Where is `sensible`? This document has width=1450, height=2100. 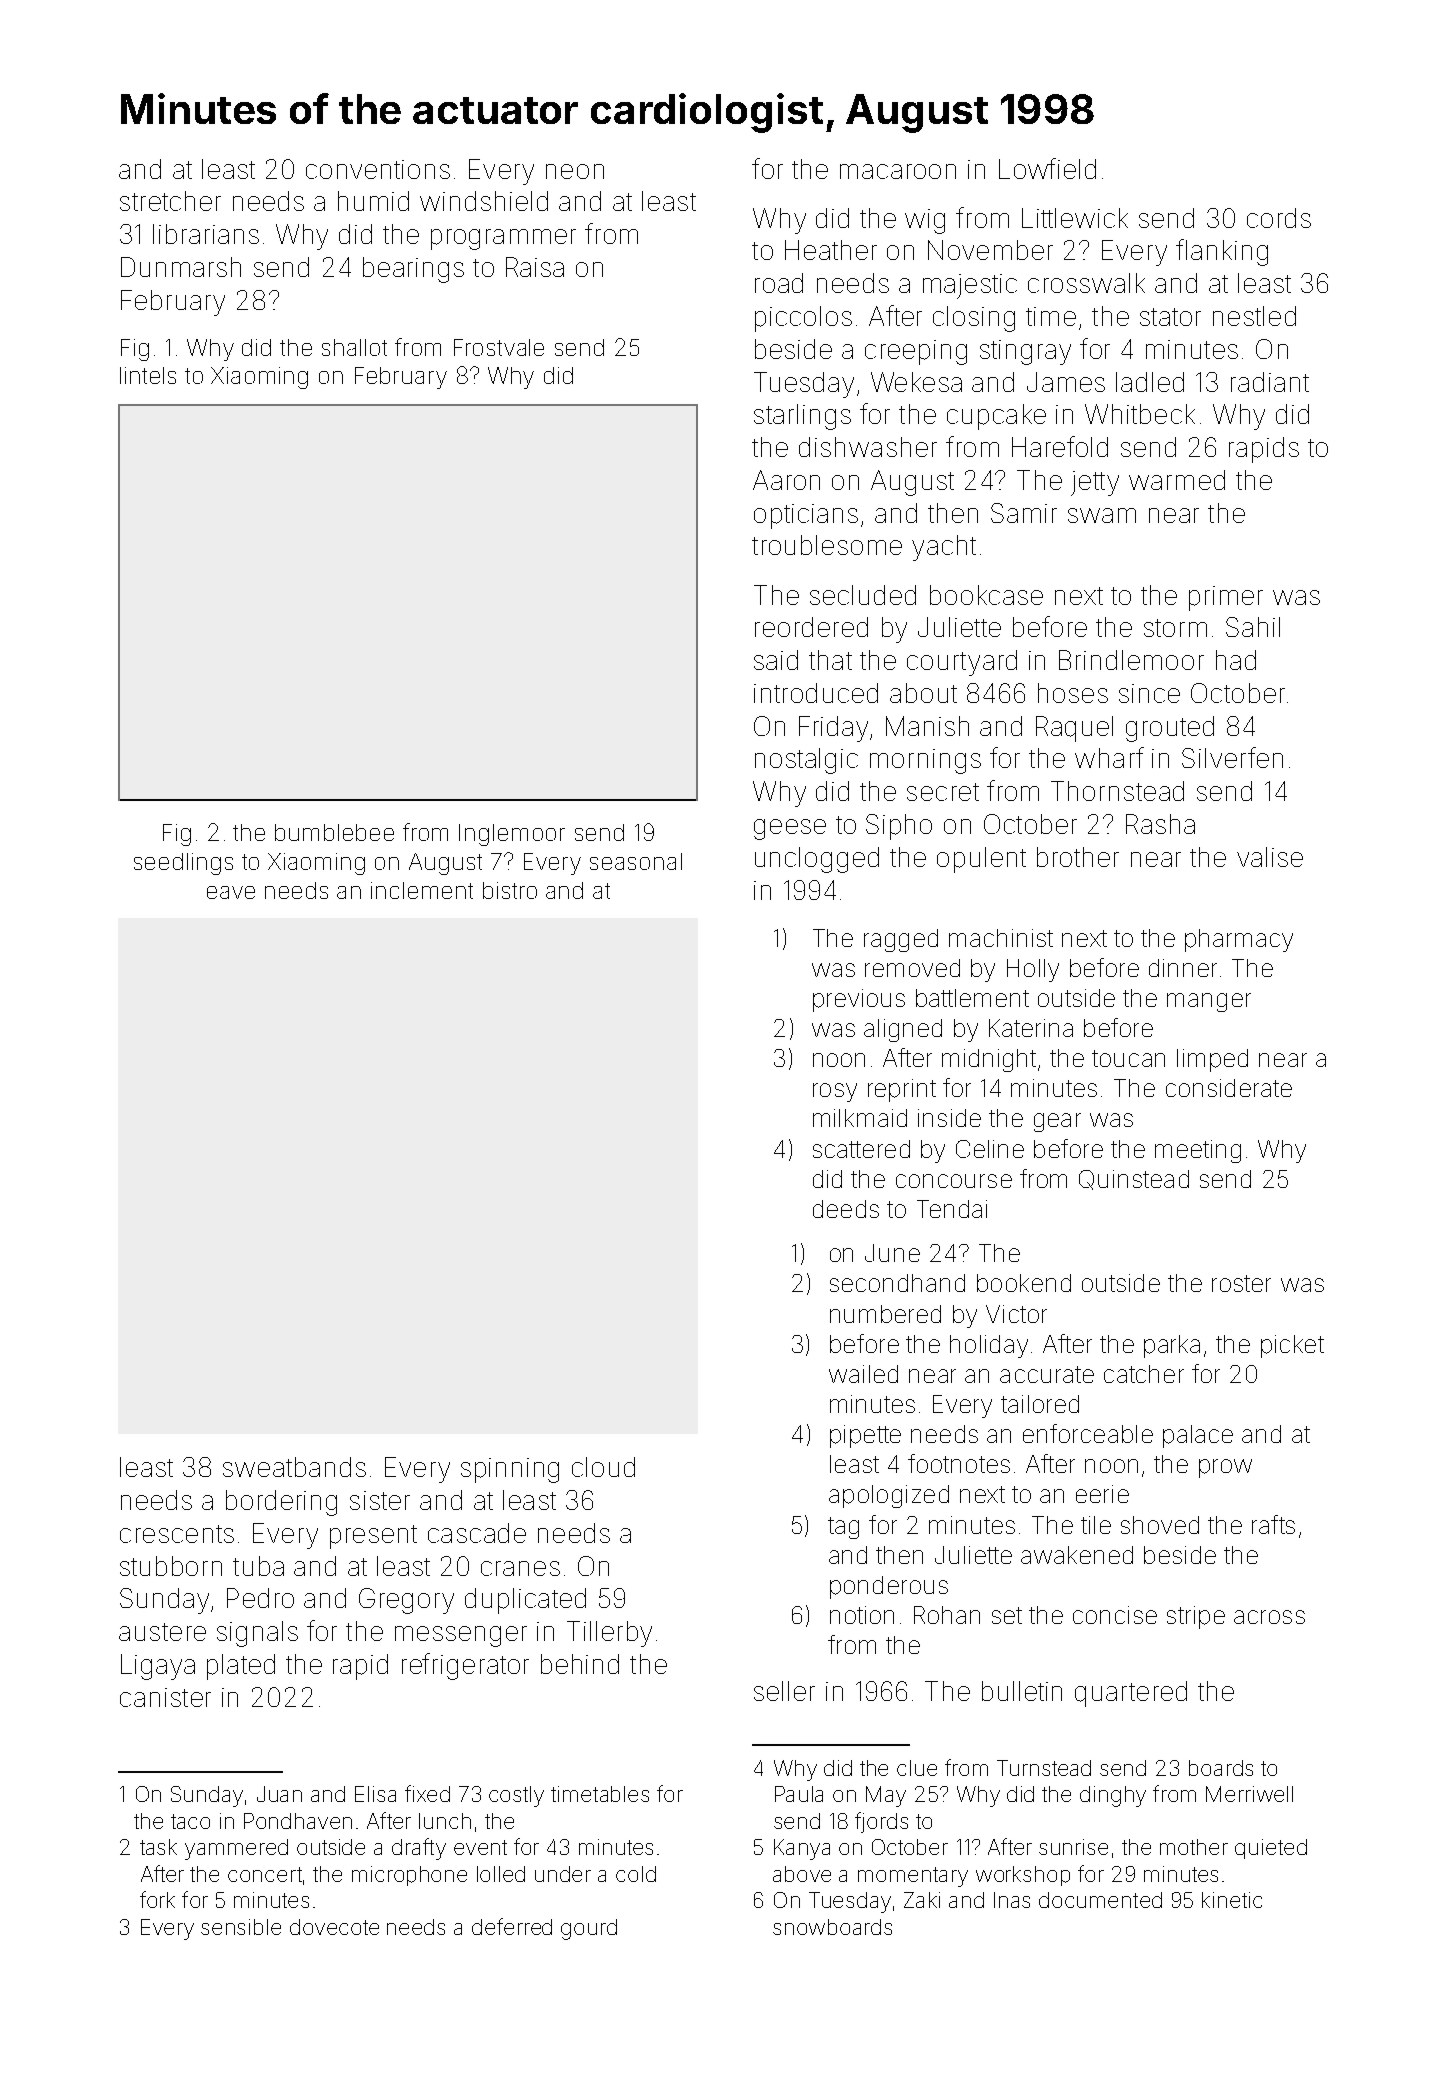
sensible is located at coordinates (241, 1927).
